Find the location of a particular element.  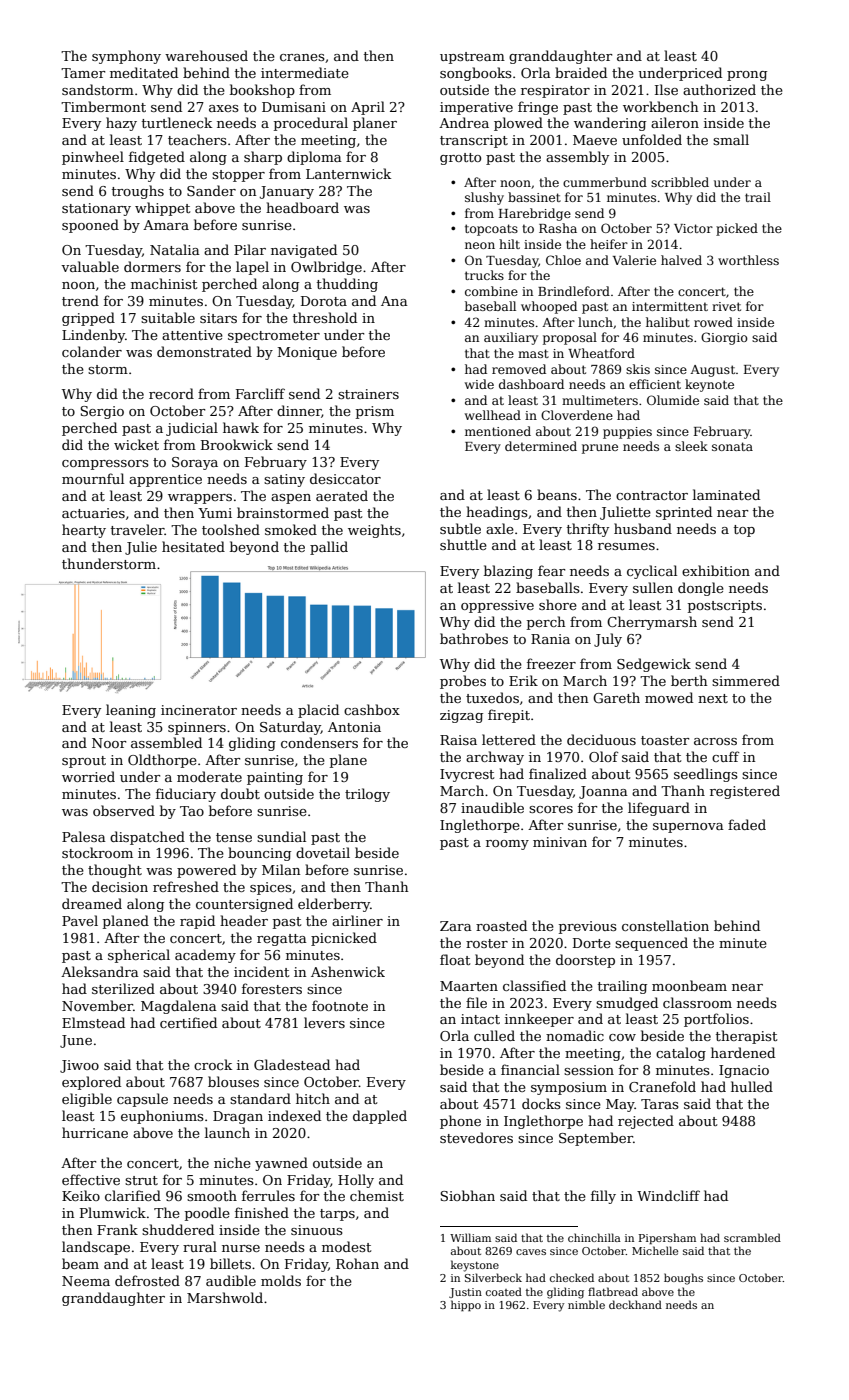

sprinted is located at coordinates (684, 513).
